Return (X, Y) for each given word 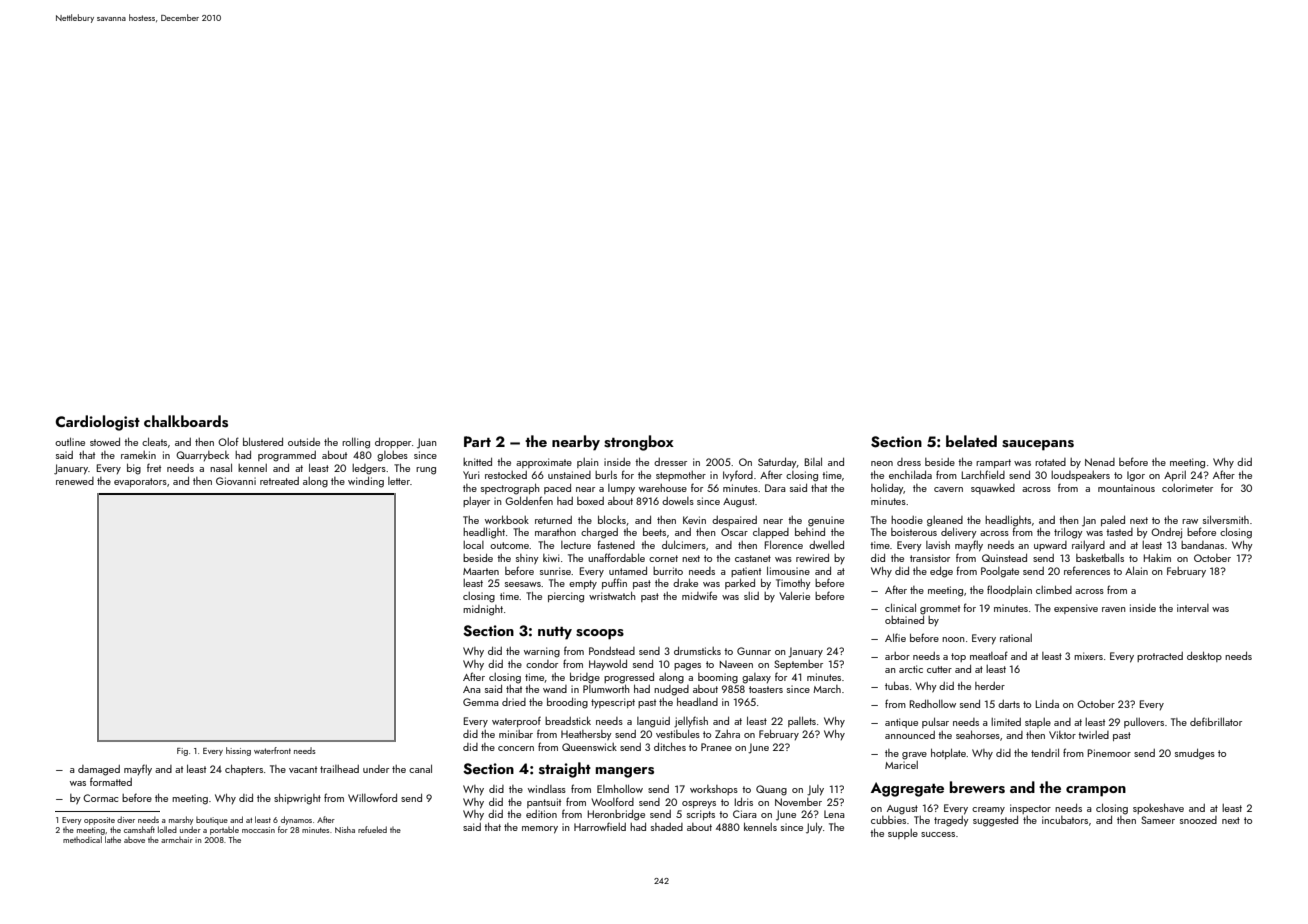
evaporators (140, 482)
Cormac (100, 798)
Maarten (481, 571)
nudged (671, 690)
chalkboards (186, 421)
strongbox (639, 443)
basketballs (1100, 557)
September (798, 665)
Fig (182, 752)
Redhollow (933, 703)
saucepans (1038, 445)
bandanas (1202, 545)
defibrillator (1216, 721)
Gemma (481, 702)
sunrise (555, 571)
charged (599, 533)
